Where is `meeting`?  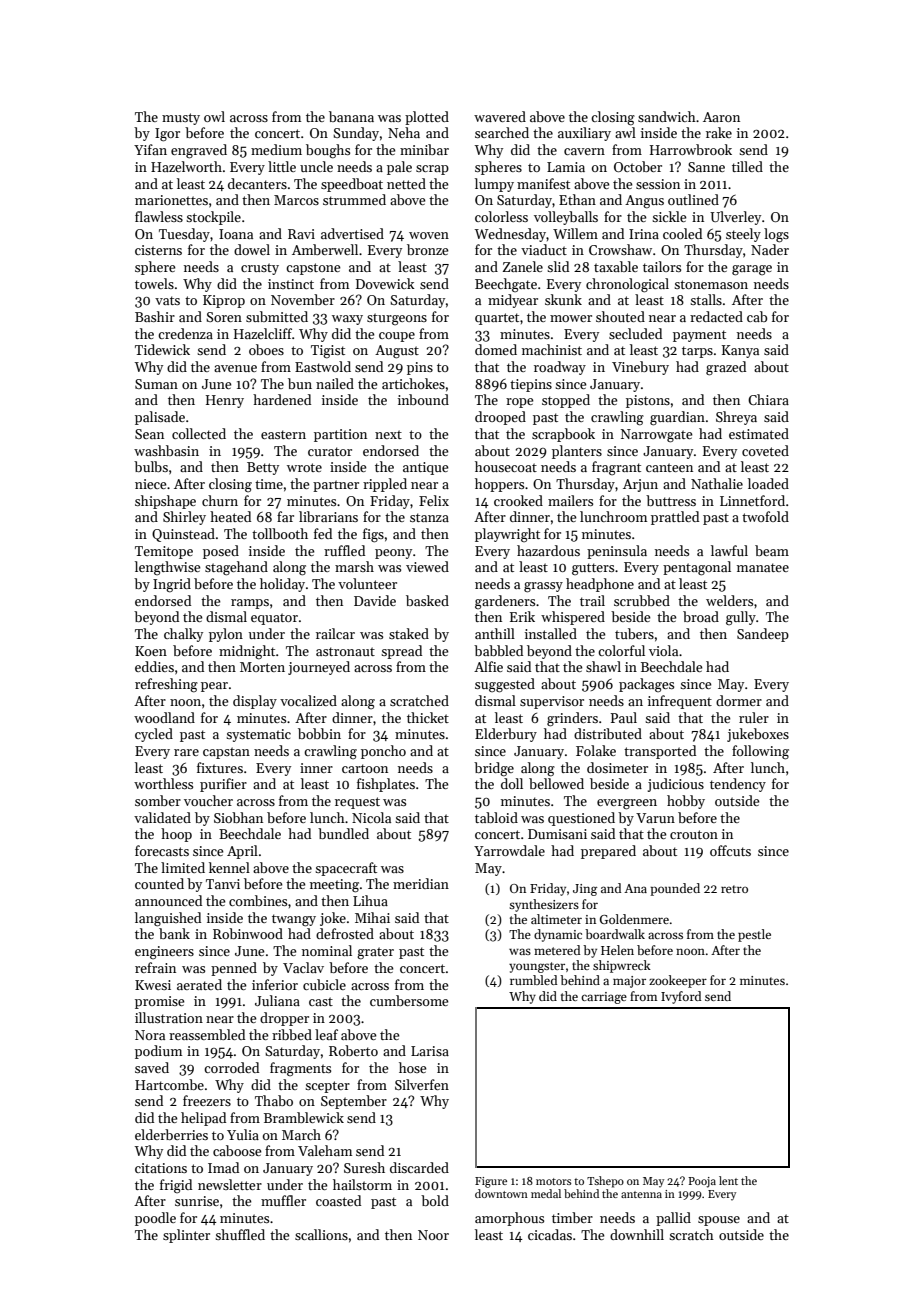 meeting is located at coordinates (334, 886).
